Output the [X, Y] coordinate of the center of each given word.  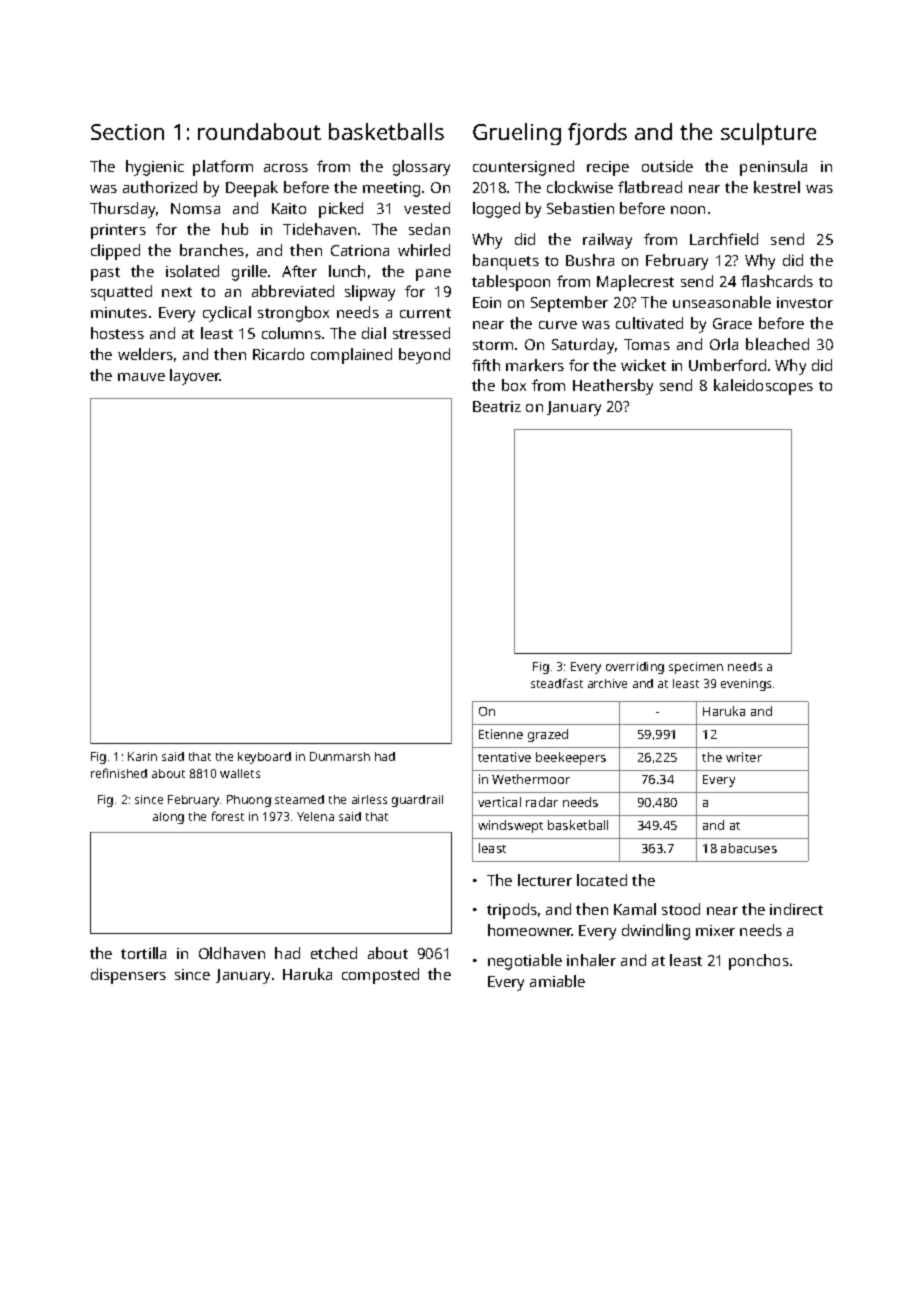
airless [369, 799]
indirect [796, 909]
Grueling [517, 134]
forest [228, 816]
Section [127, 132]
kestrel [777, 187]
